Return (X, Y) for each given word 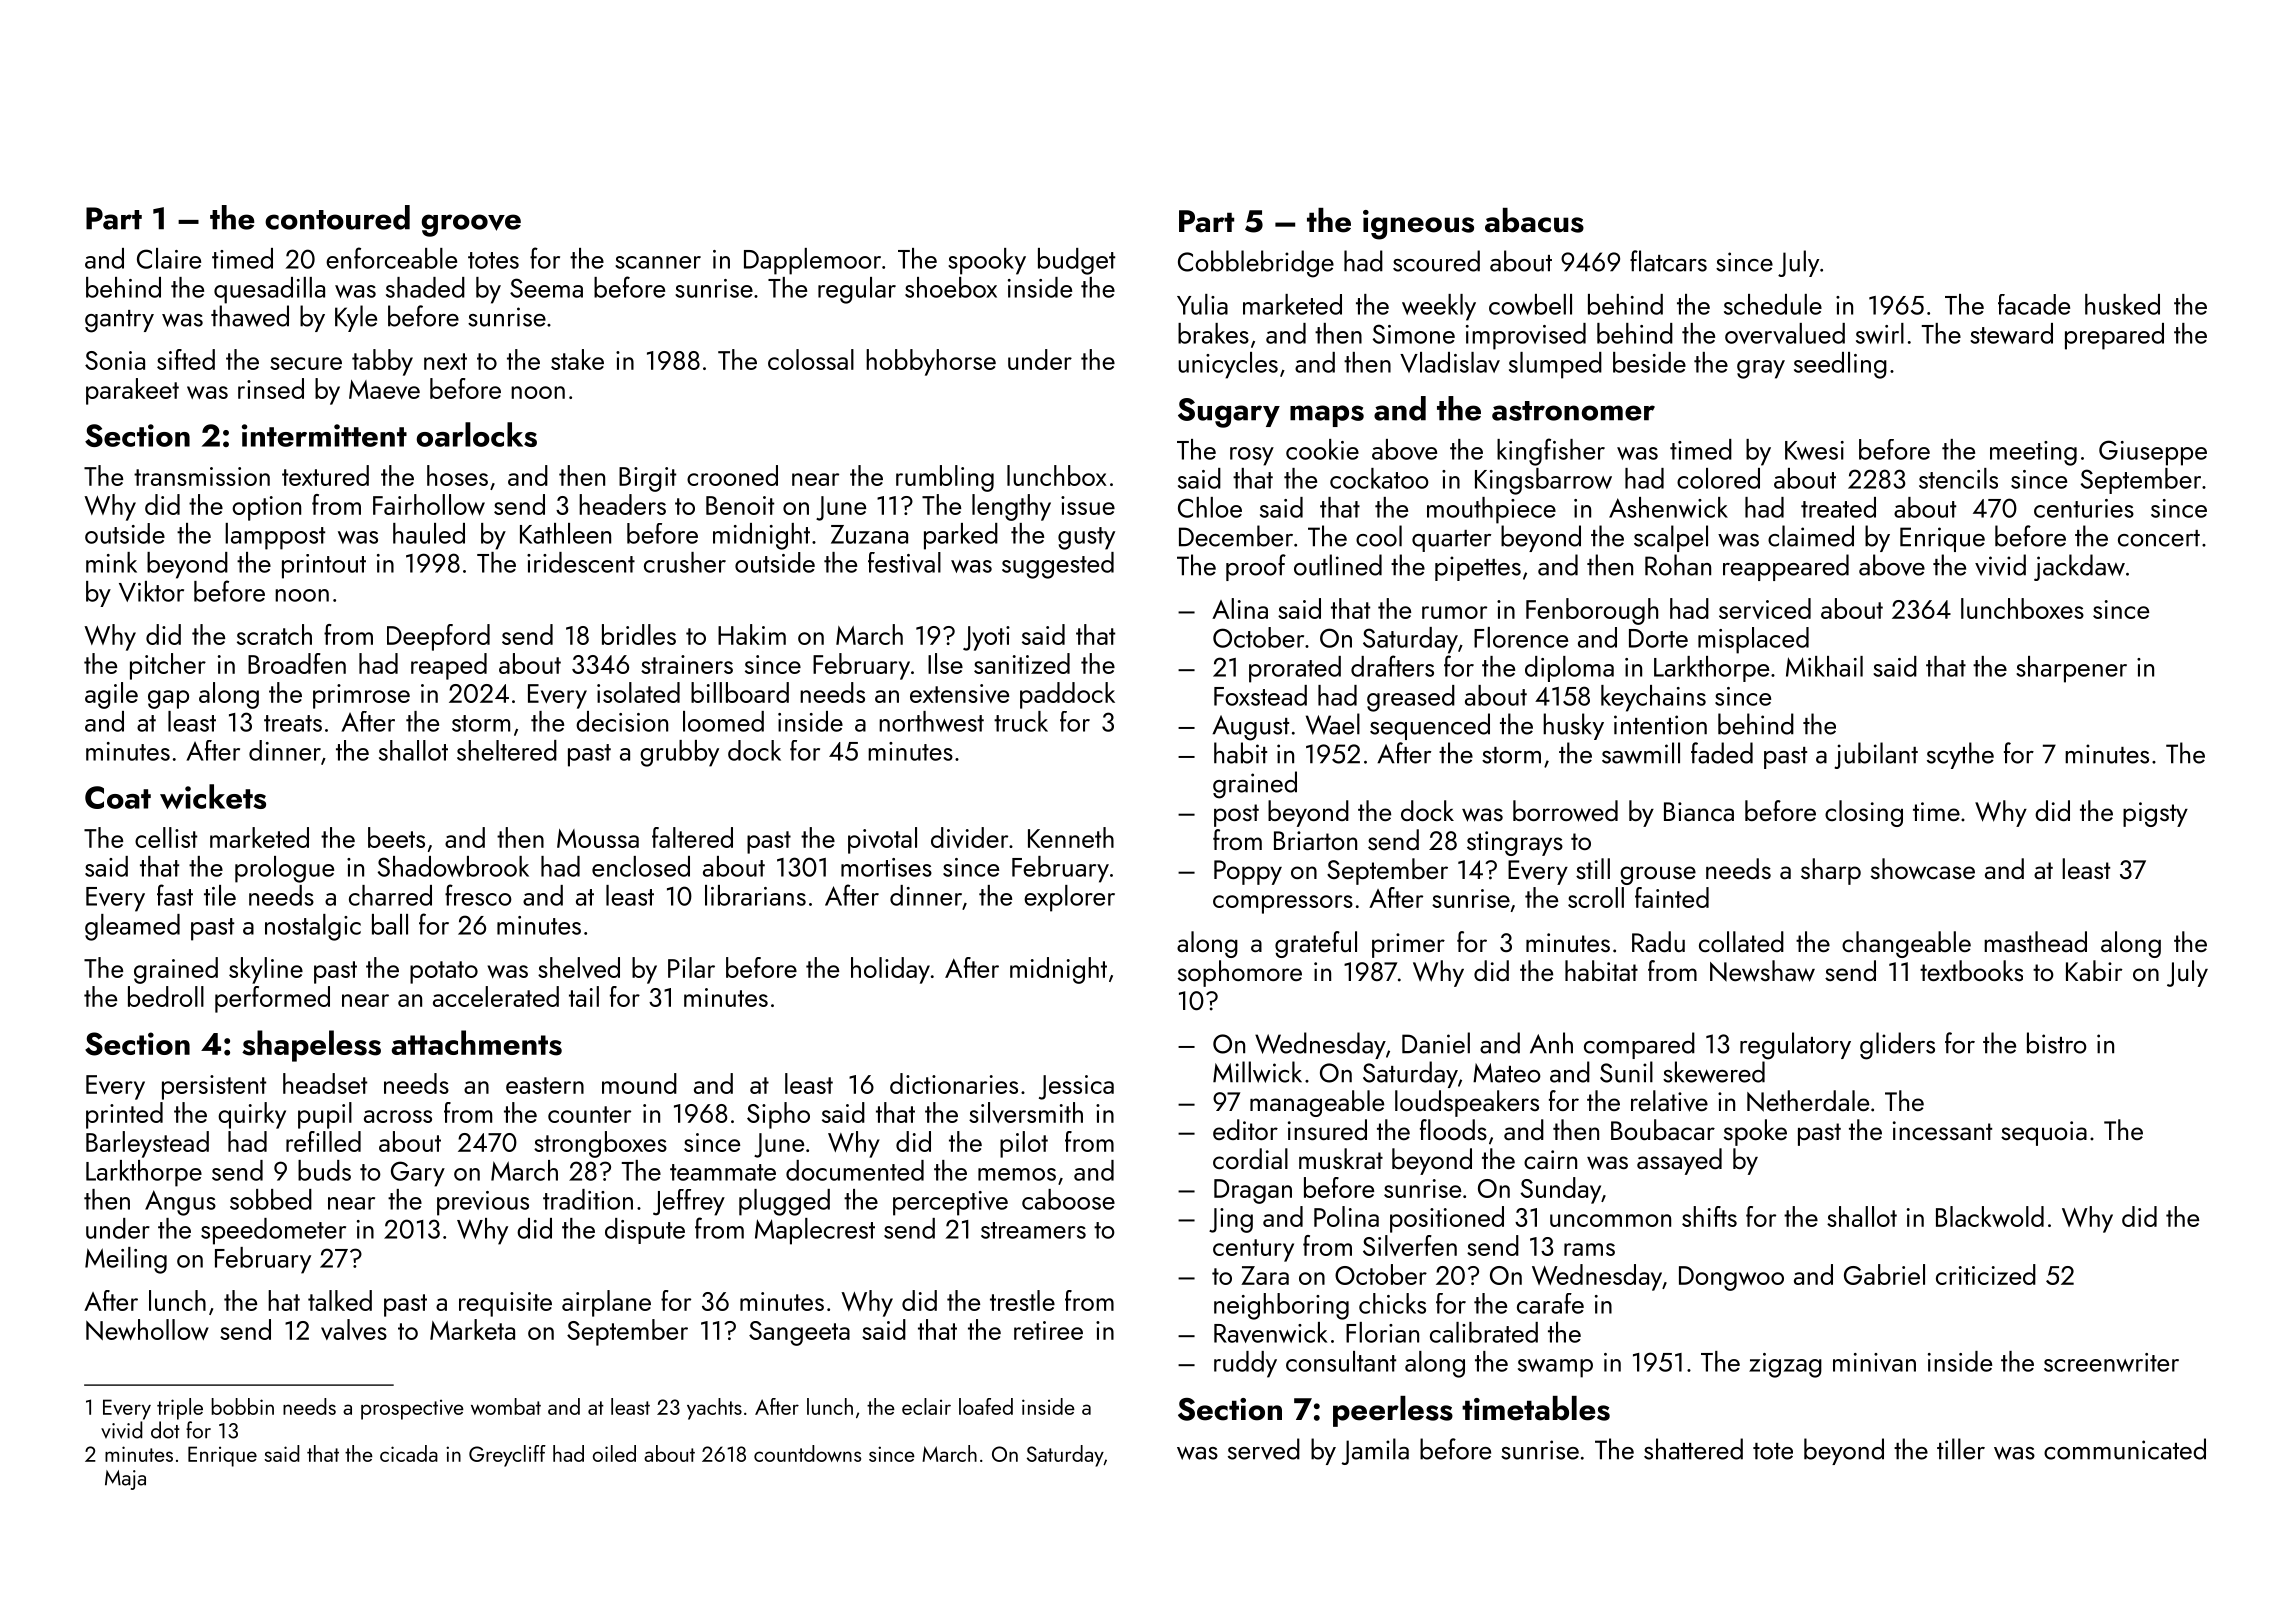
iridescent (581, 562)
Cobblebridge (1256, 264)
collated (1741, 941)
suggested (1058, 565)
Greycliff (507, 1456)
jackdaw (2079, 567)
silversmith (1026, 1112)
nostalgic (313, 927)
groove (471, 225)
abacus (1534, 220)
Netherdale (1808, 1101)
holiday (890, 970)
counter (589, 1114)
